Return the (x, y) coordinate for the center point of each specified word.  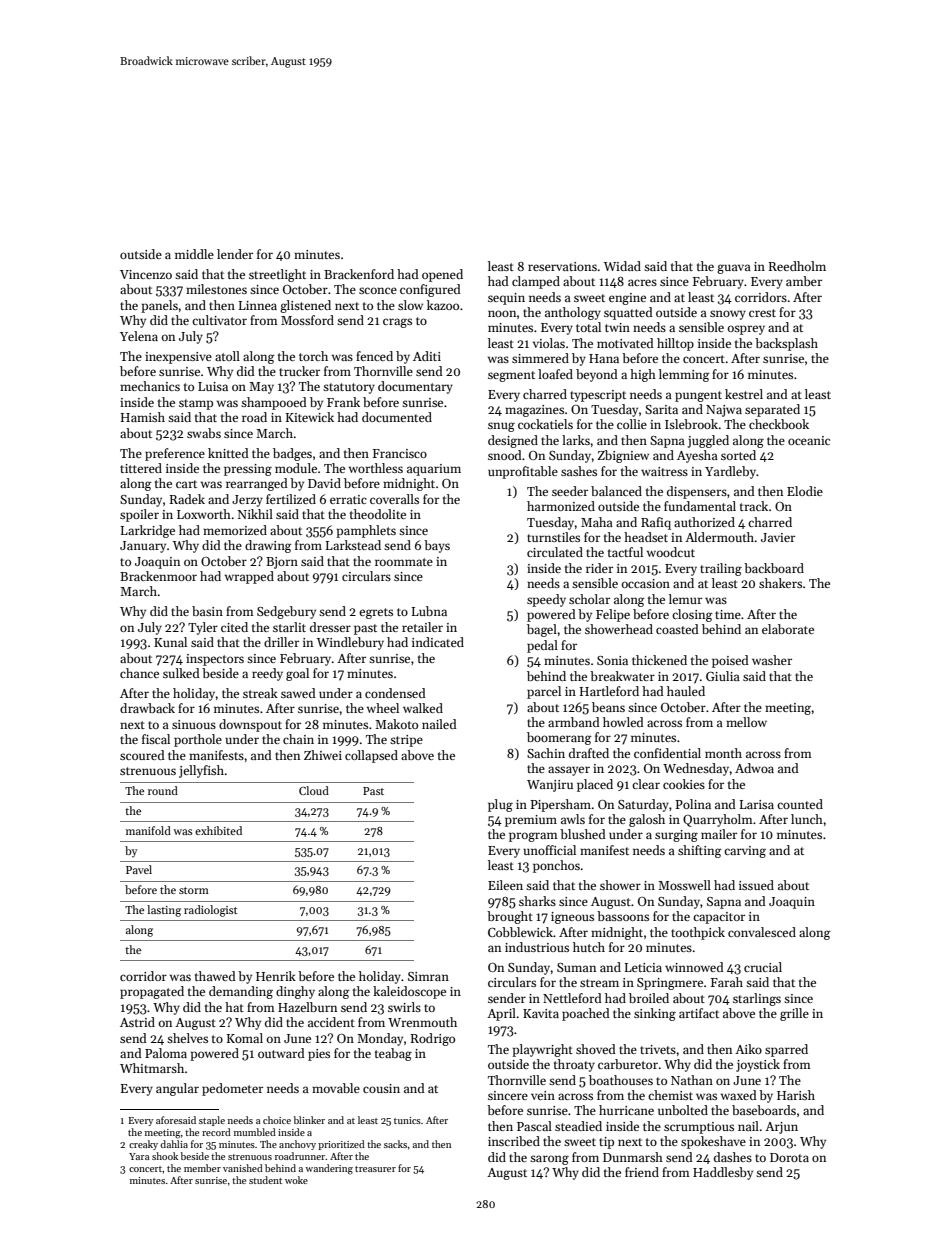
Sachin (546, 753)
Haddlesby (723, 1173)
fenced (374, 356)
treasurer (375, 1169)
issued (756, 885)
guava (734, 269)
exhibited (218, 830)
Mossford (307, 320)
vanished (243, 1168)
